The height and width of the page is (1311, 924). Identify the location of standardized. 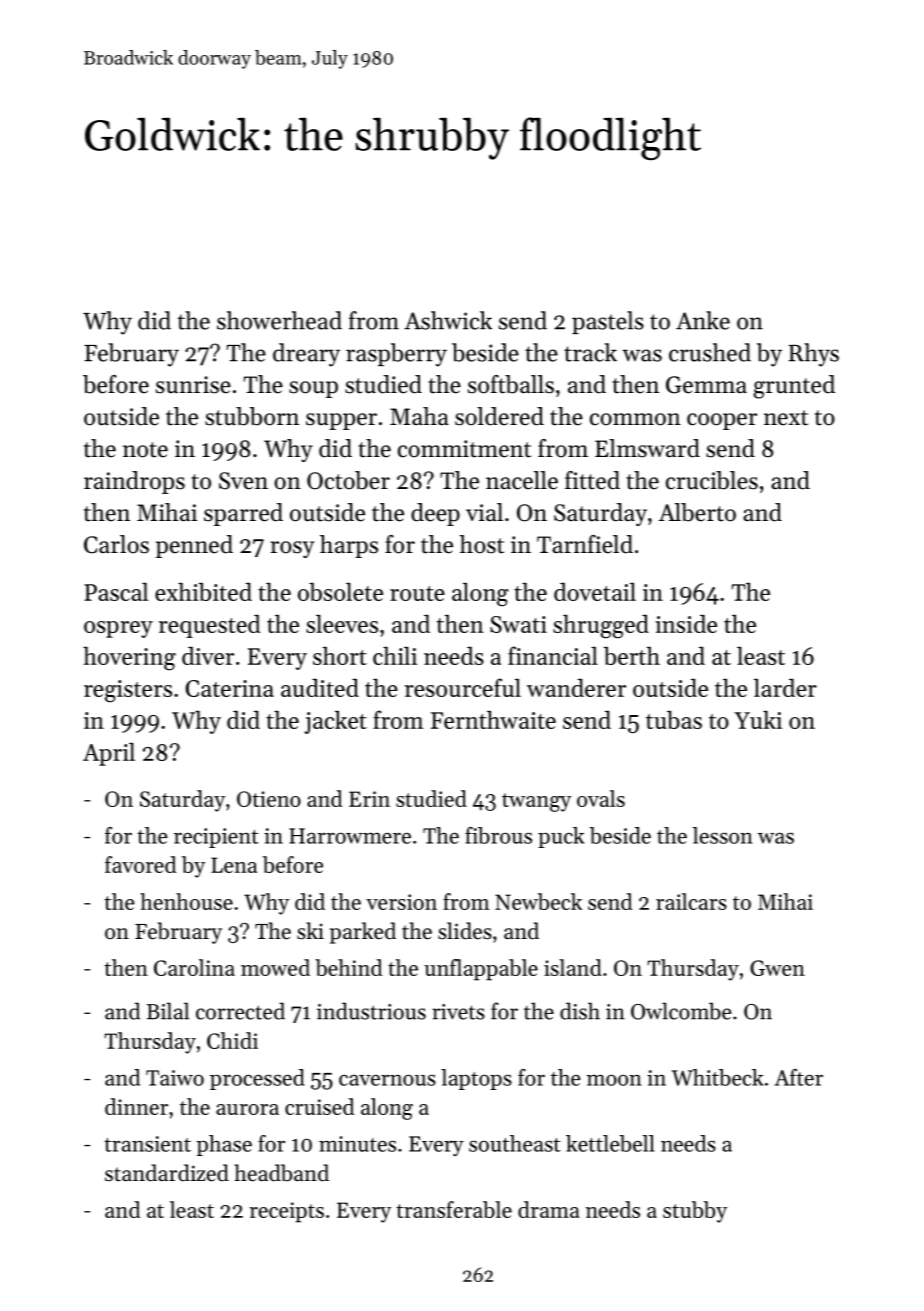
(167, 1173).
